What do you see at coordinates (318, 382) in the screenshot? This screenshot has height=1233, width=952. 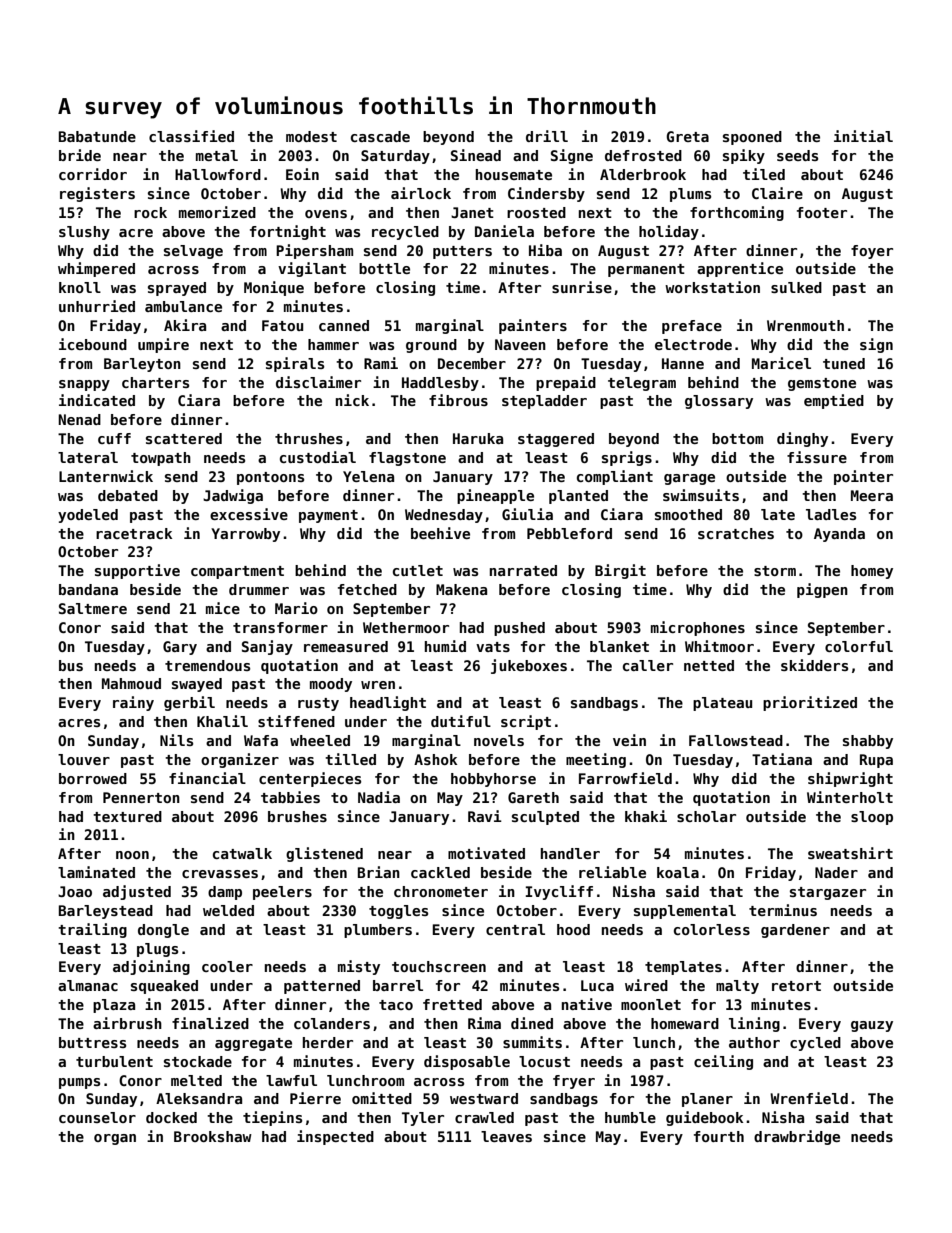 I see `disclaimer` at bounding box center [318, 382].
